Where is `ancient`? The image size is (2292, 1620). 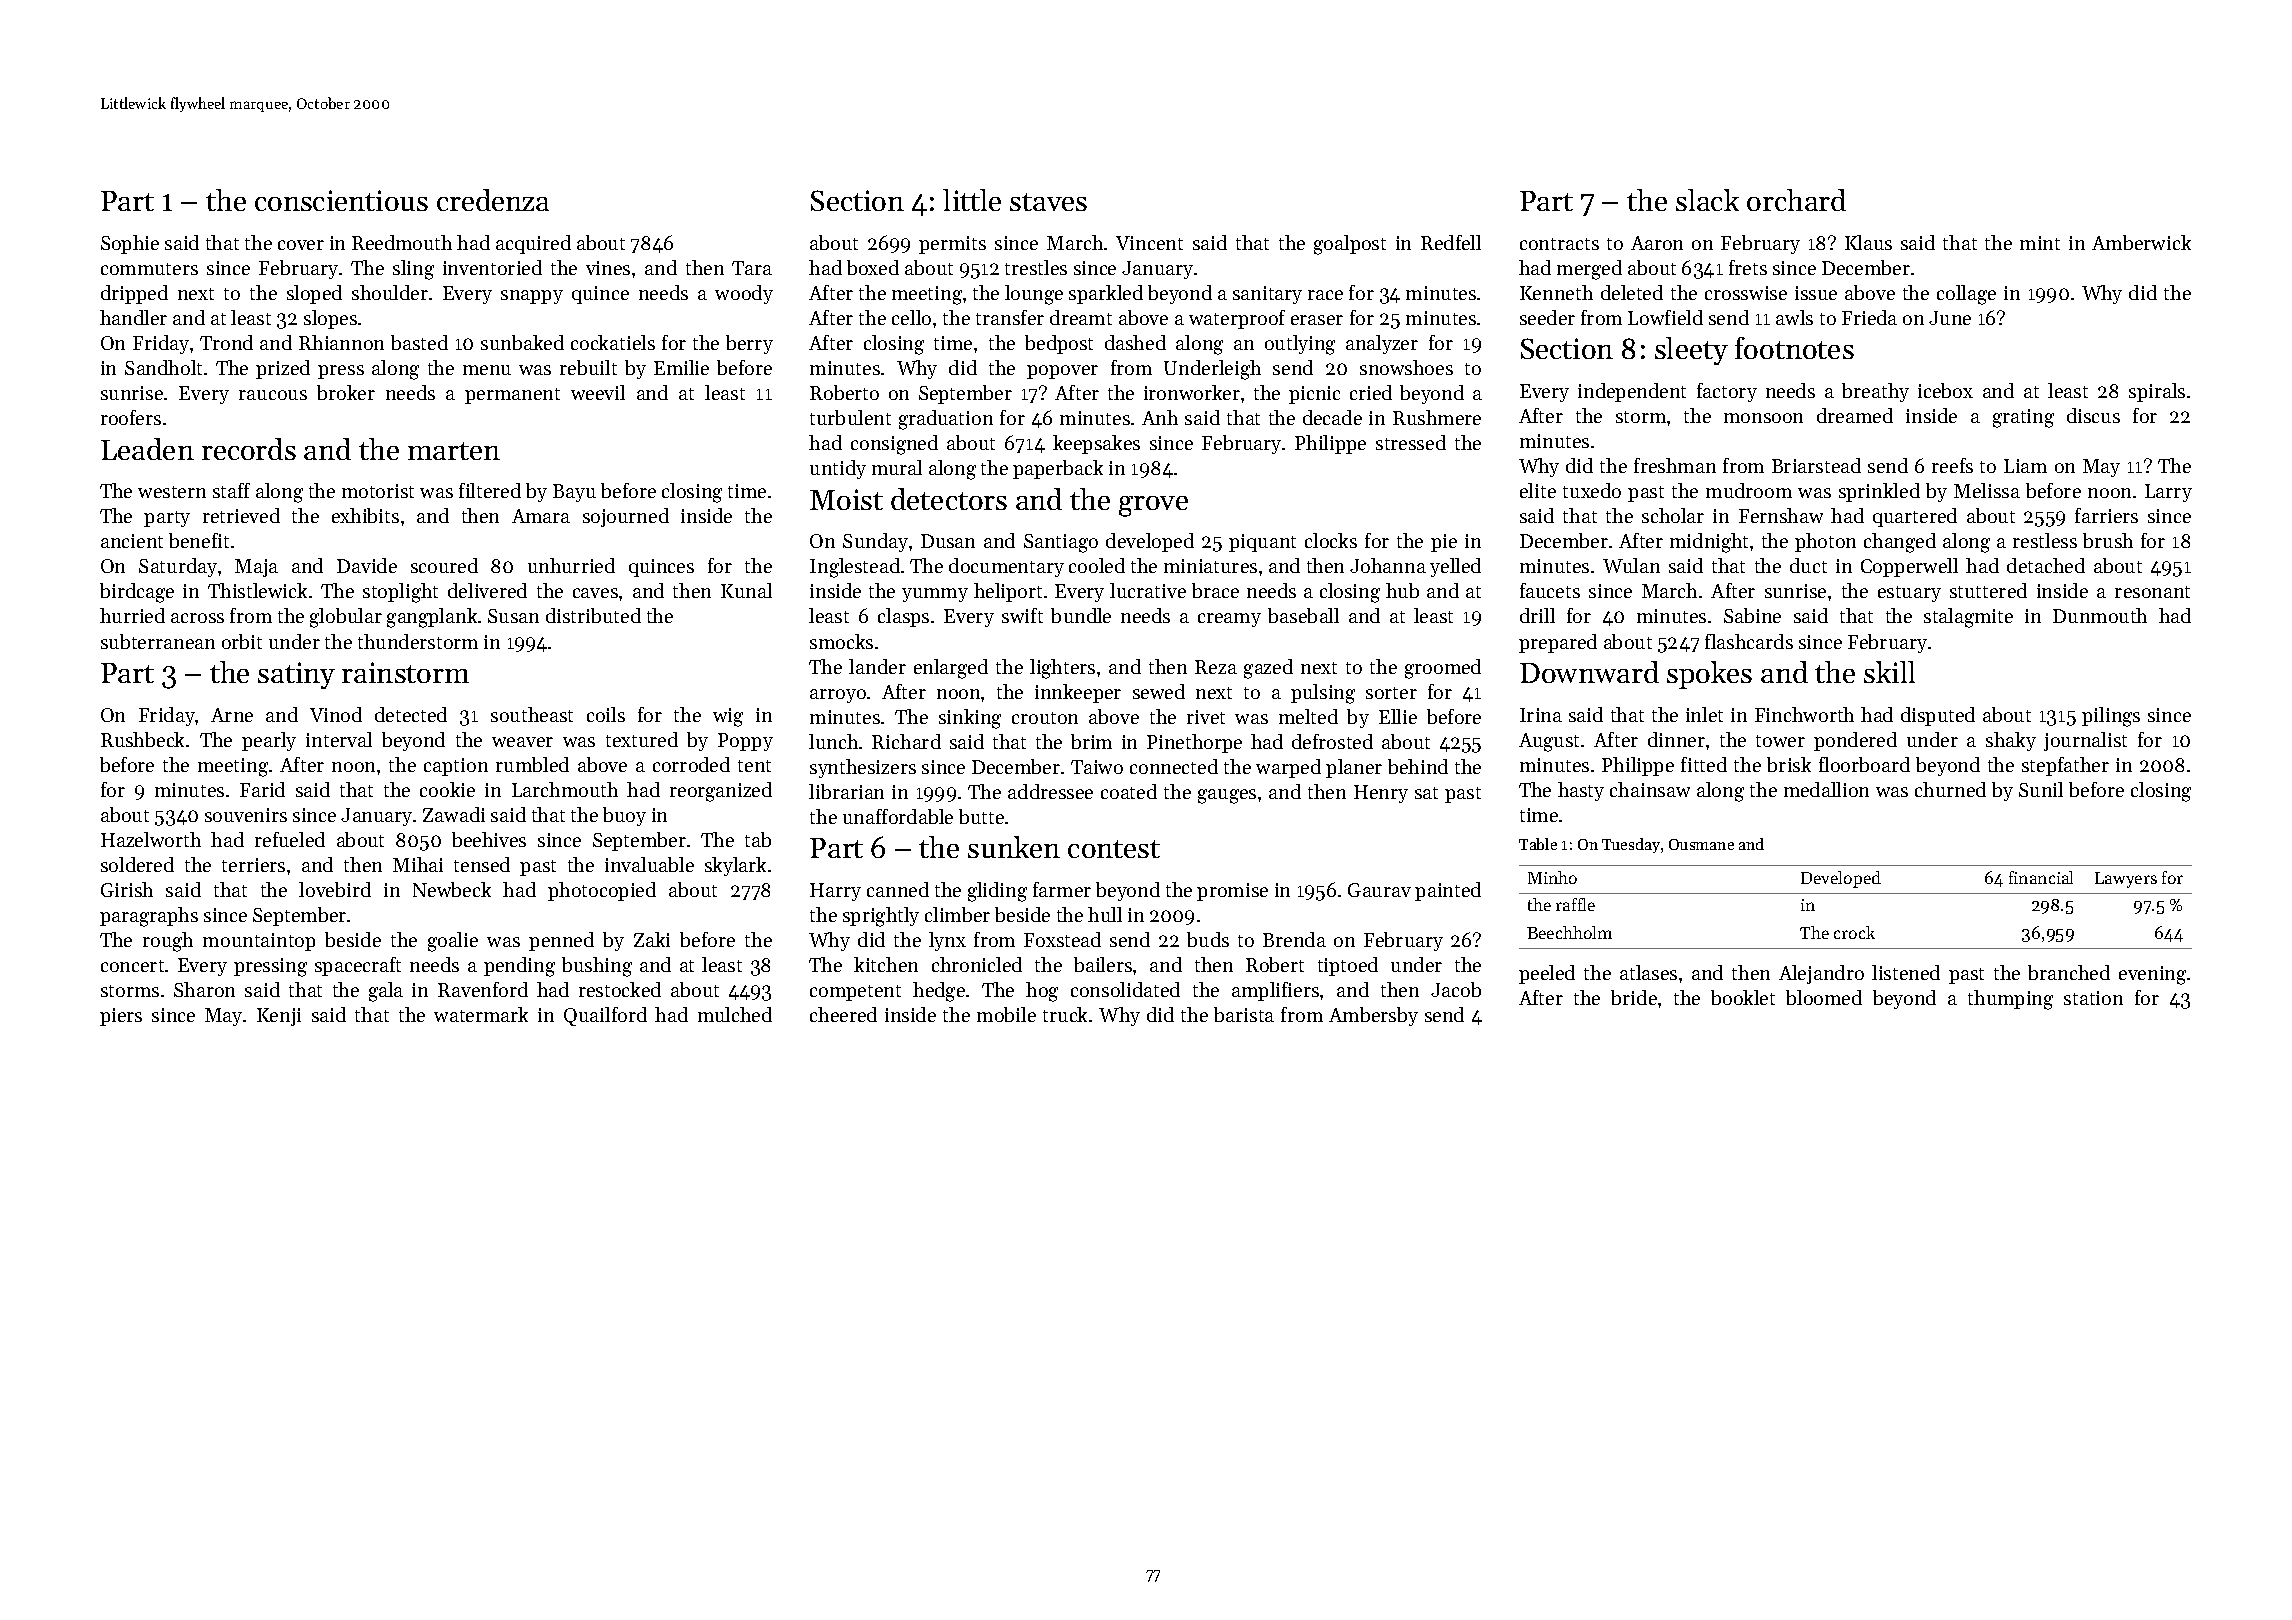
ancient is located at coordinates (132, 541).
